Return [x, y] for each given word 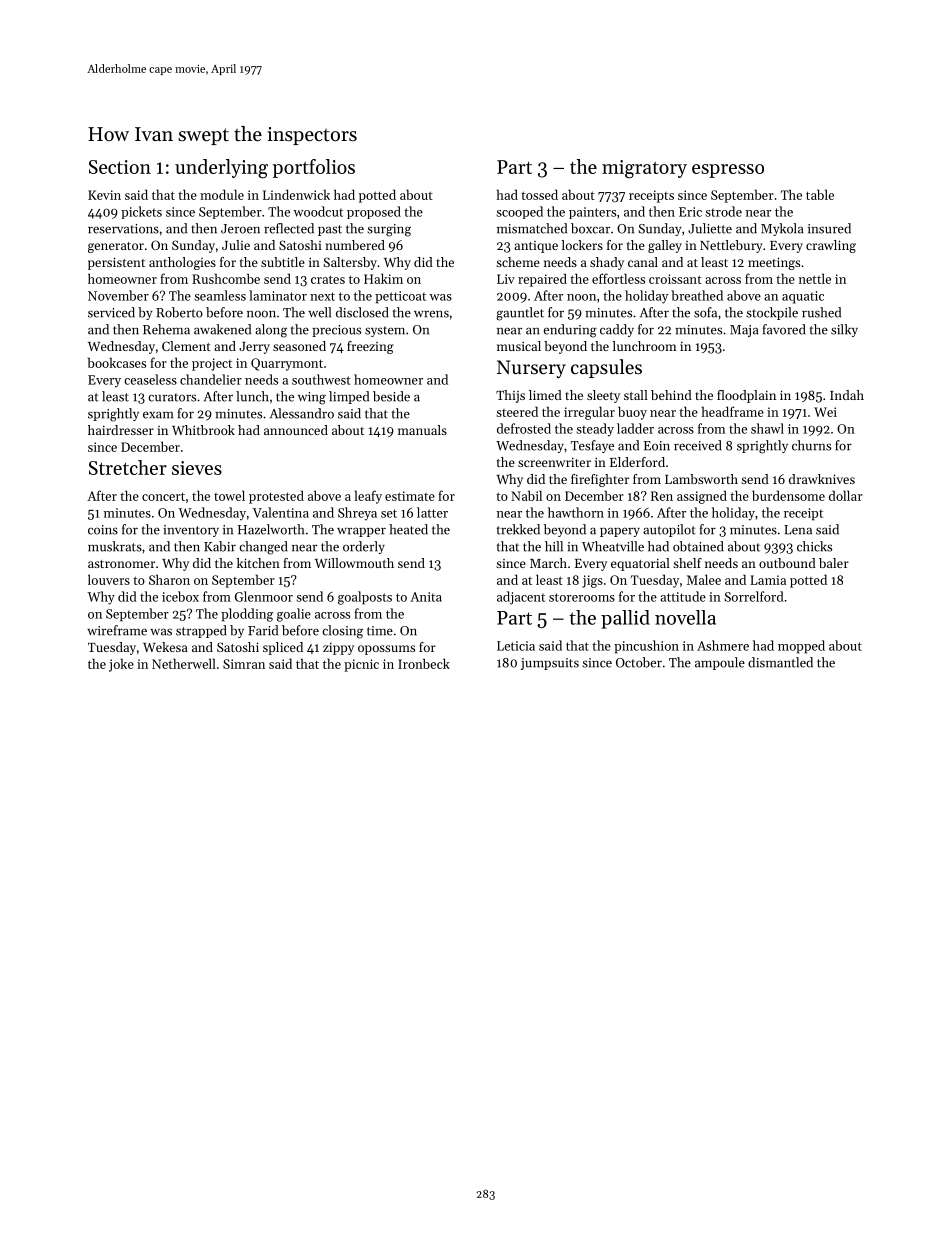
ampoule [720, 663]
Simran [244, 664]
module [222, 194]
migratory [644, 169]
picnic [361, 665]
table [820, 194]
